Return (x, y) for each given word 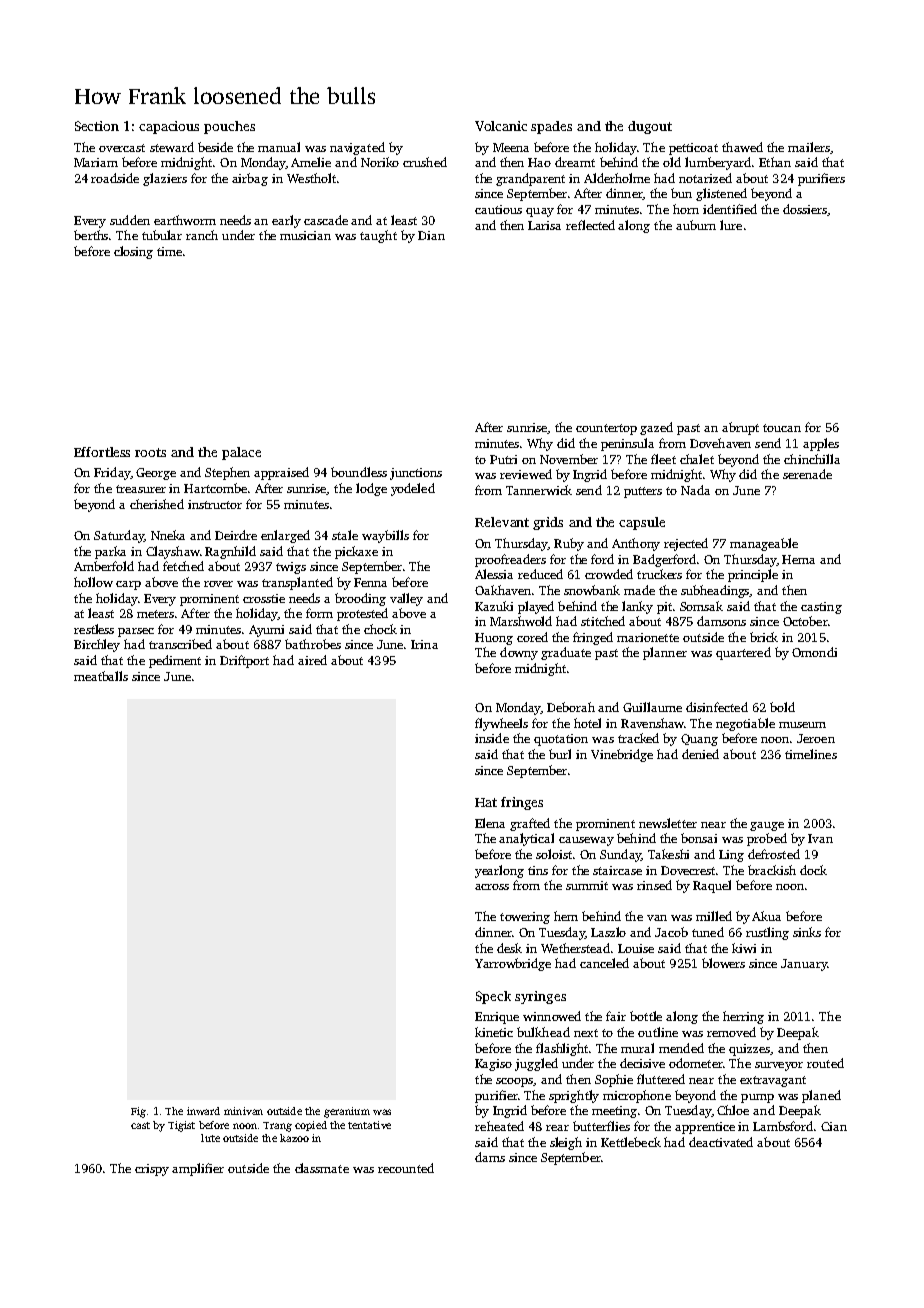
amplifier (198, 1169)
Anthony (636, 544)
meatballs (101, 676)
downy (519, 653)
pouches (229, 127)
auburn (696, 225)
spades (551, 127)
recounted (406, 1168)
